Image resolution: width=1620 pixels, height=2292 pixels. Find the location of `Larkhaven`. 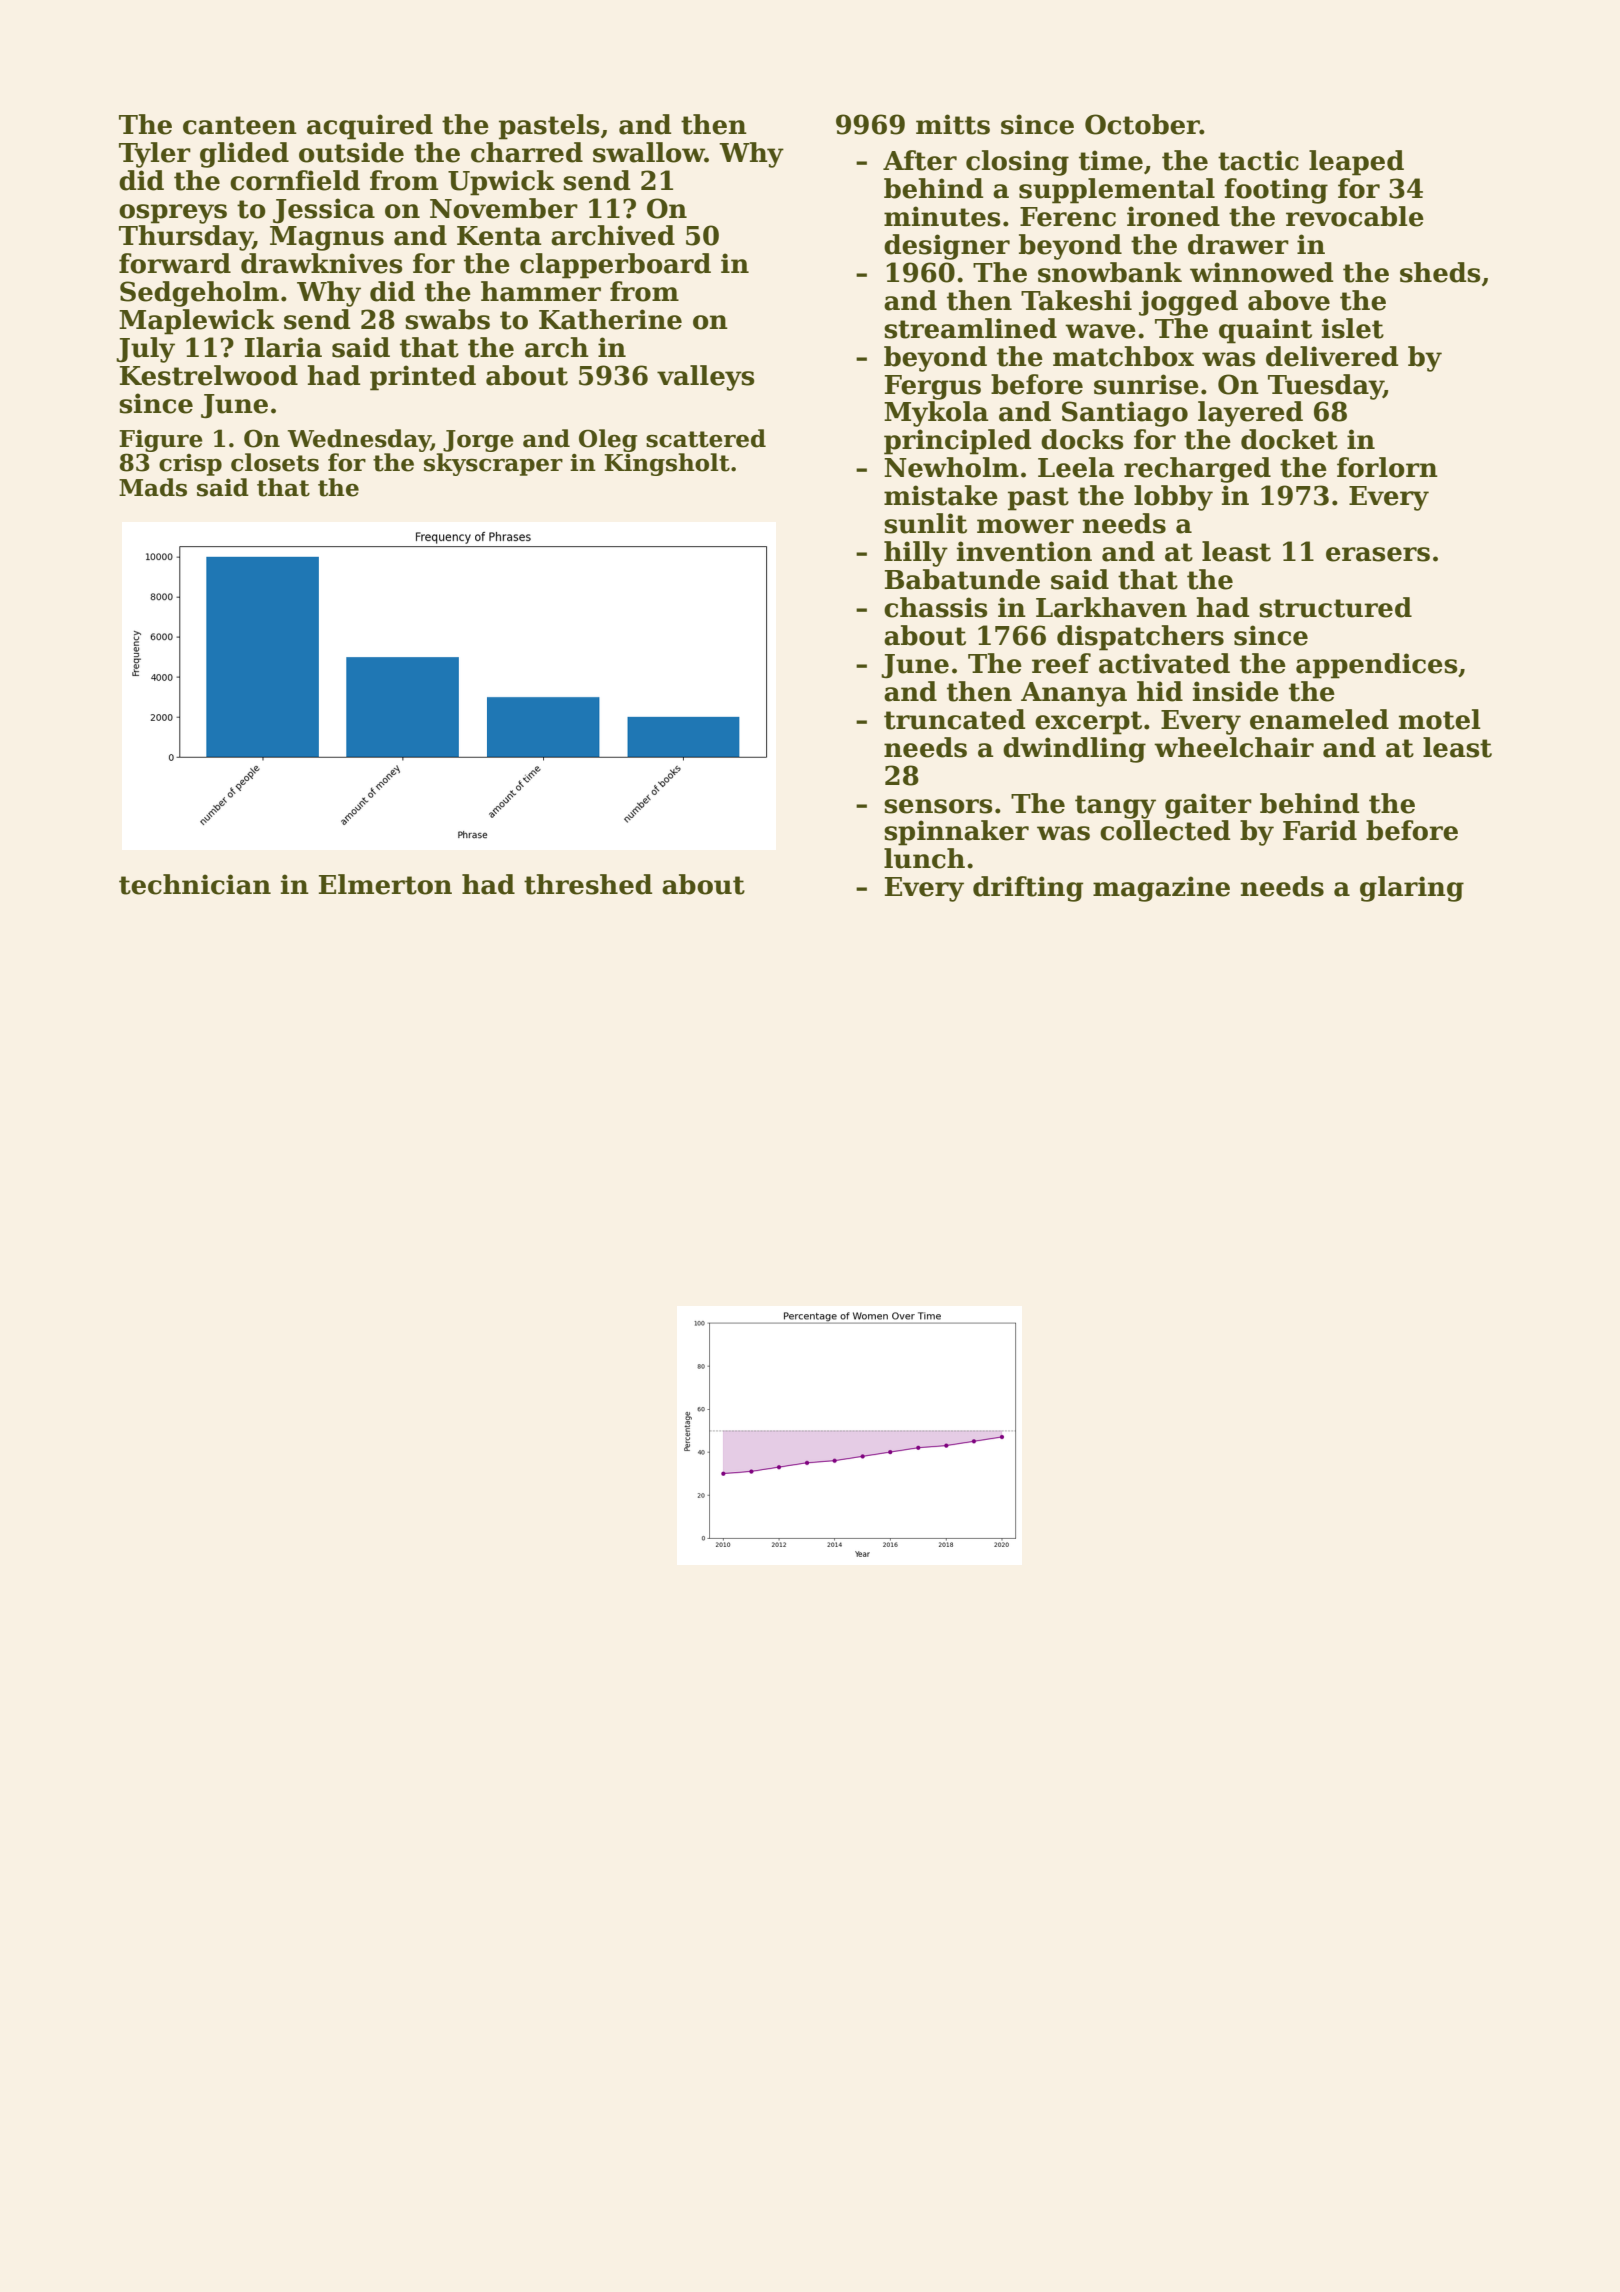

Larkhaven is located at coordinates (1111, 607).
